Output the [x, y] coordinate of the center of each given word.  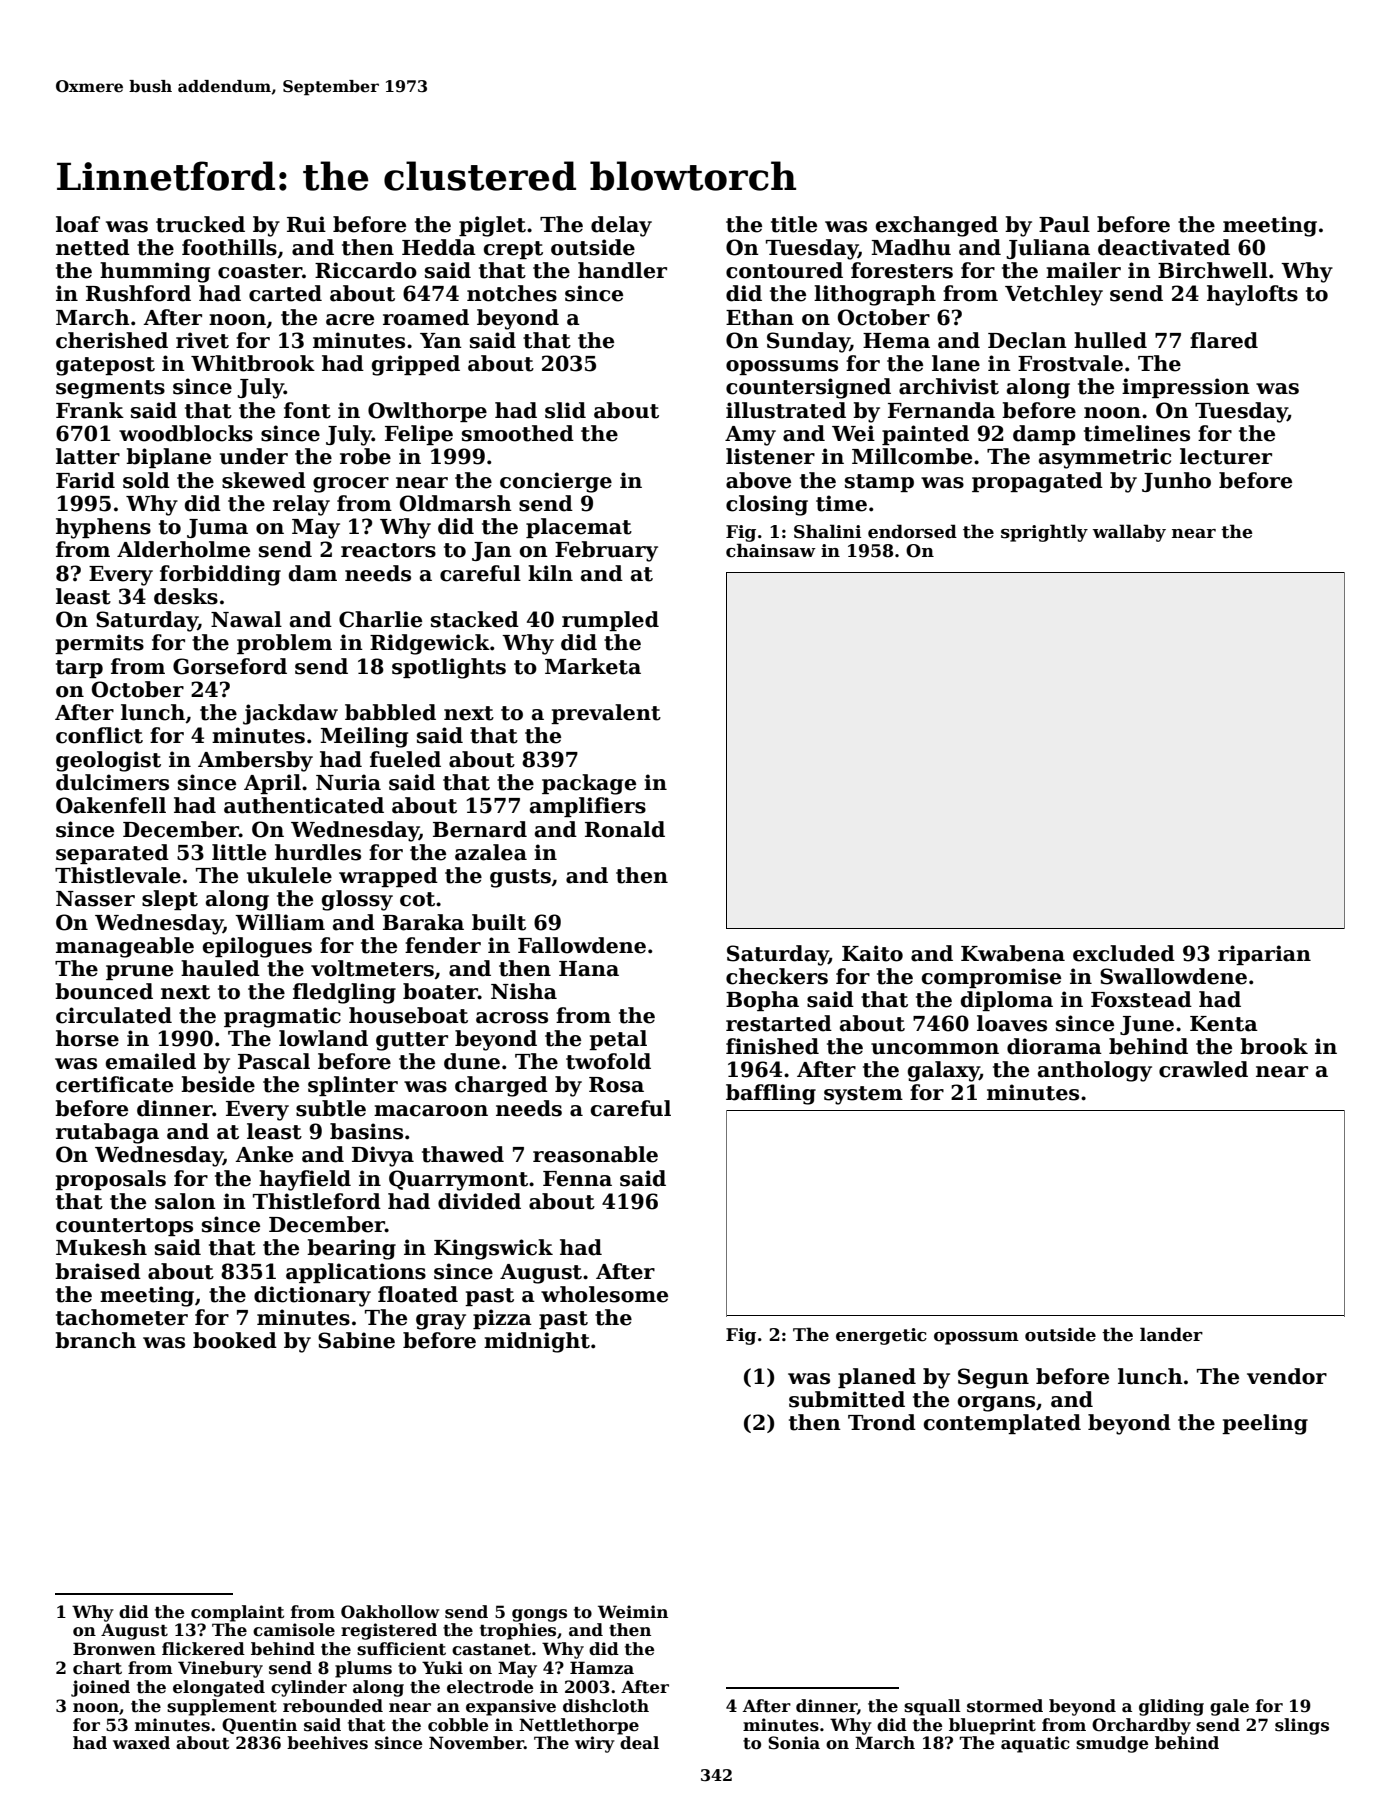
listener [770, 456]
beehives [327, 1743]
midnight [537, 1342]
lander [1171, 1334]
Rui [306, 224]
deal [639, 1743]
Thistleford [317, 1201]
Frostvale [1070, 363]
